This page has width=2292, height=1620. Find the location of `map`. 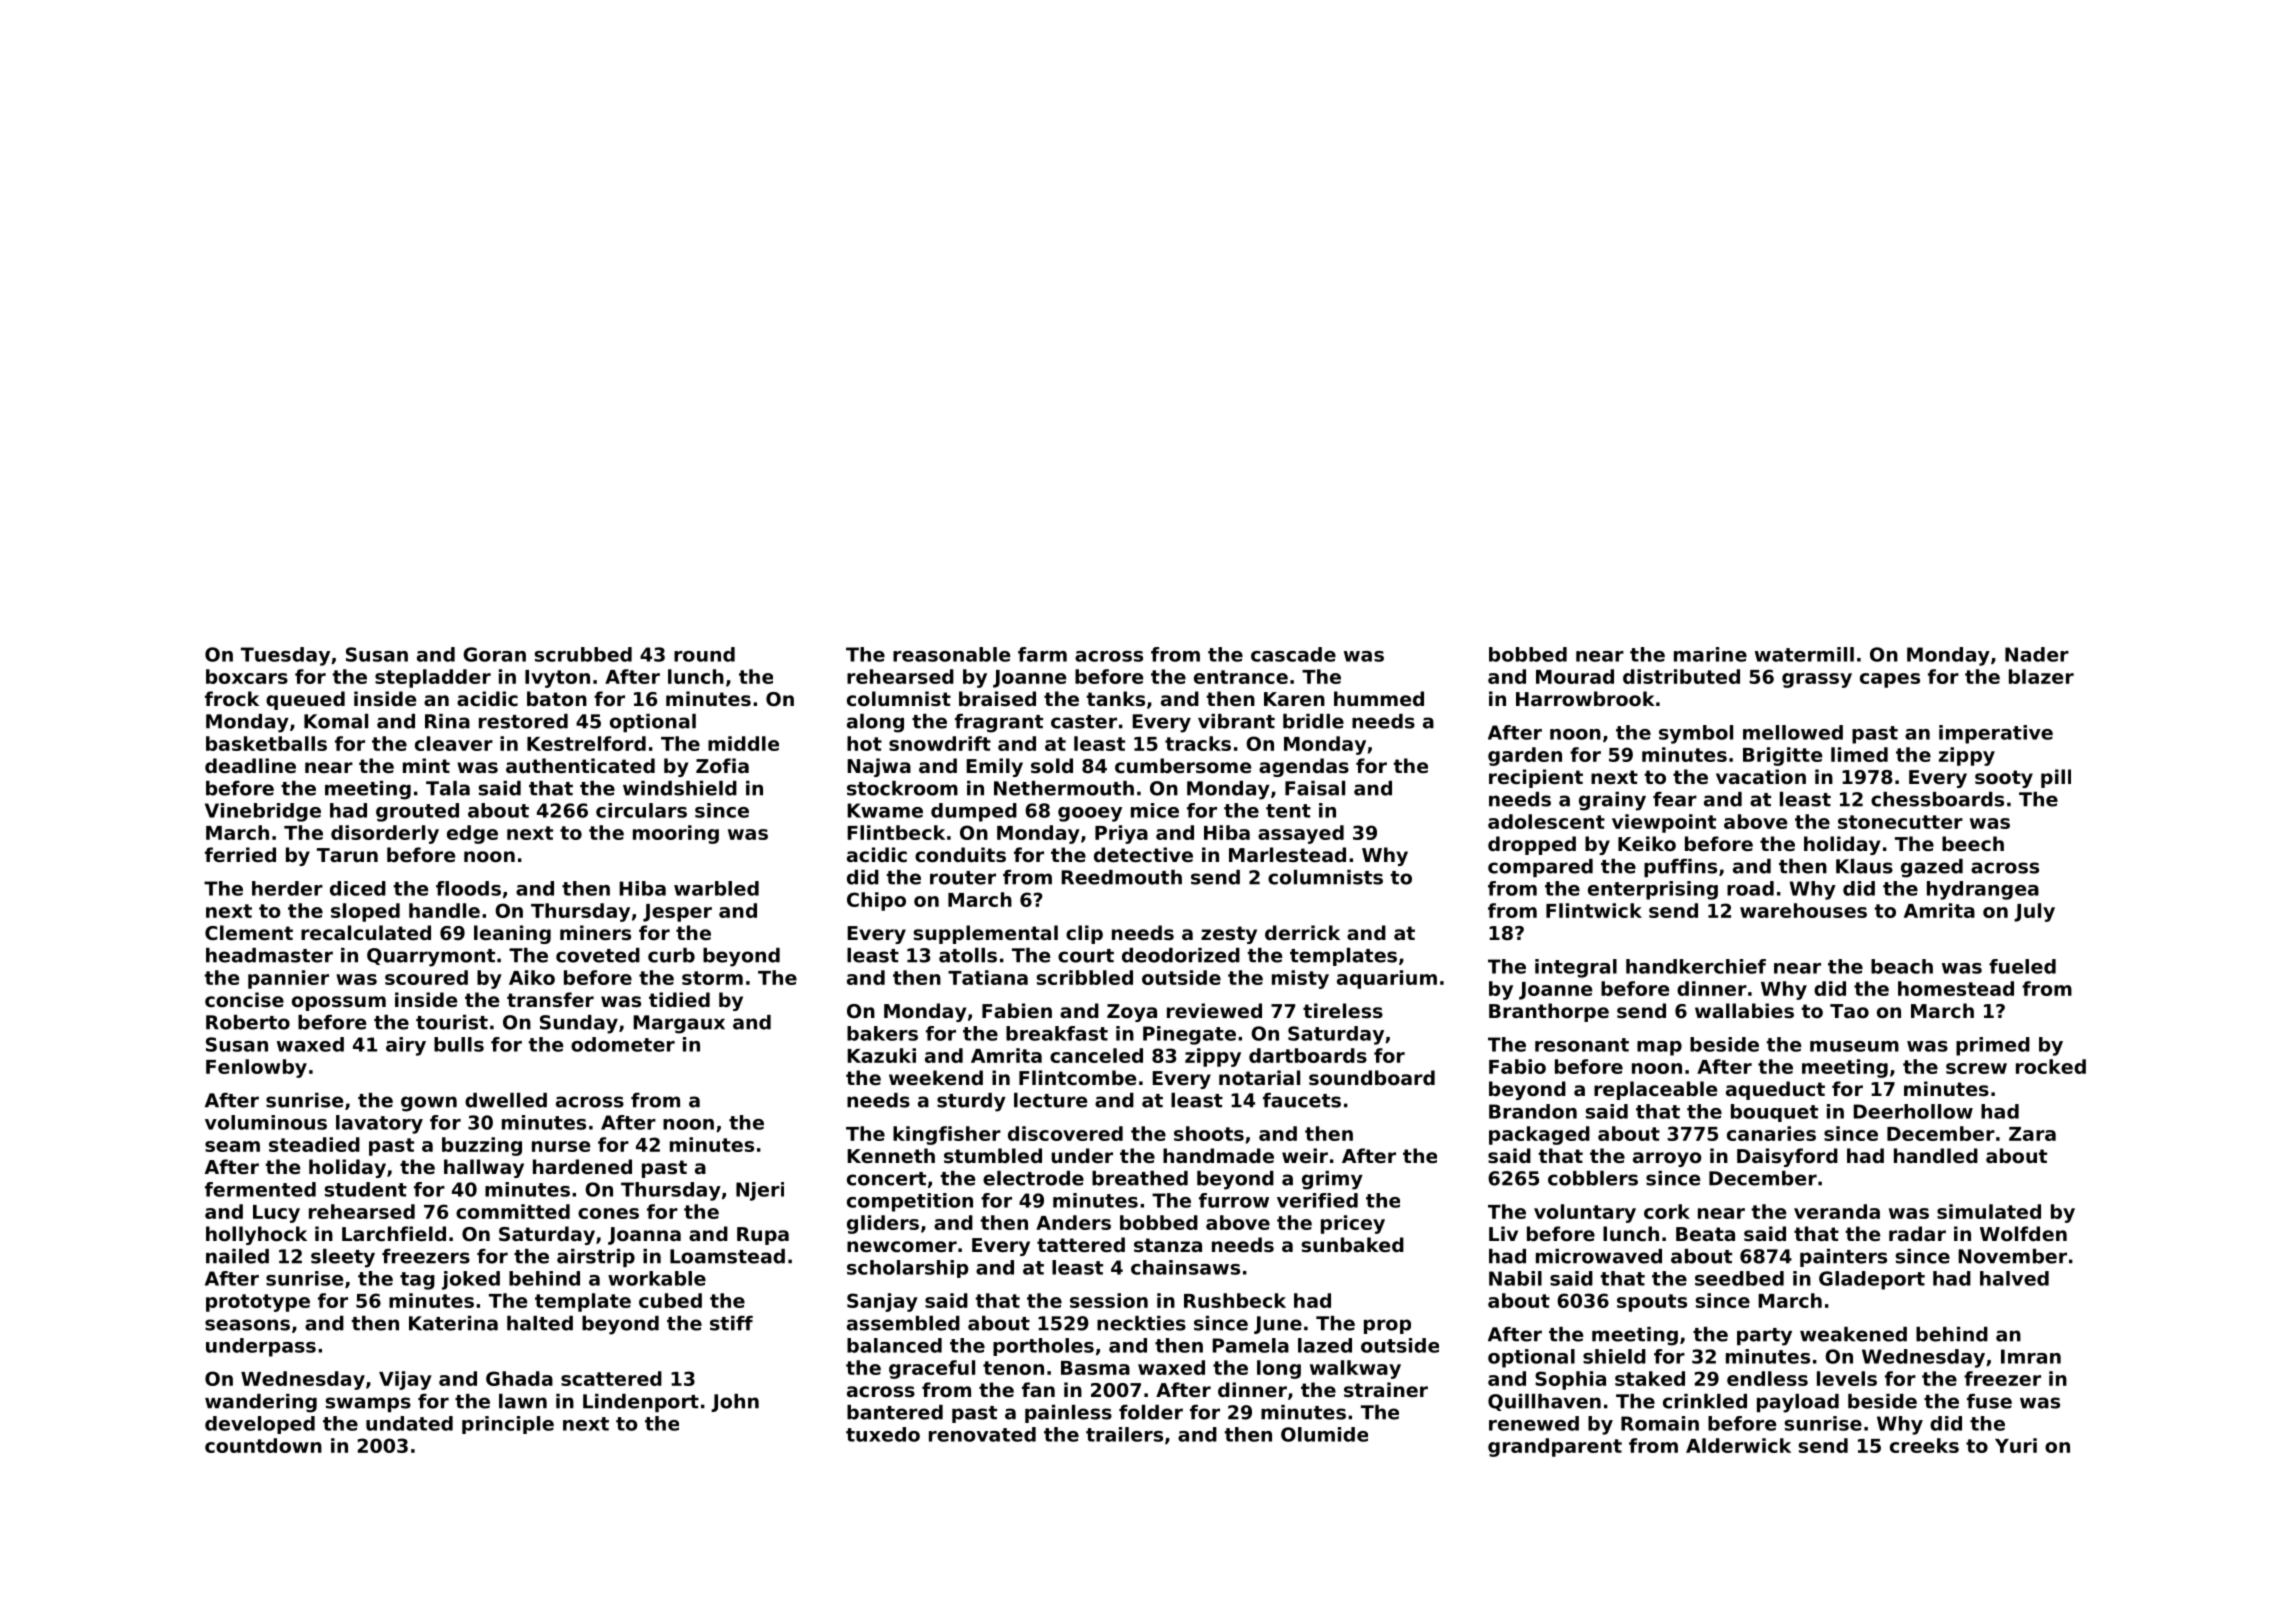

map is located at coordinates (1659, 1048).
